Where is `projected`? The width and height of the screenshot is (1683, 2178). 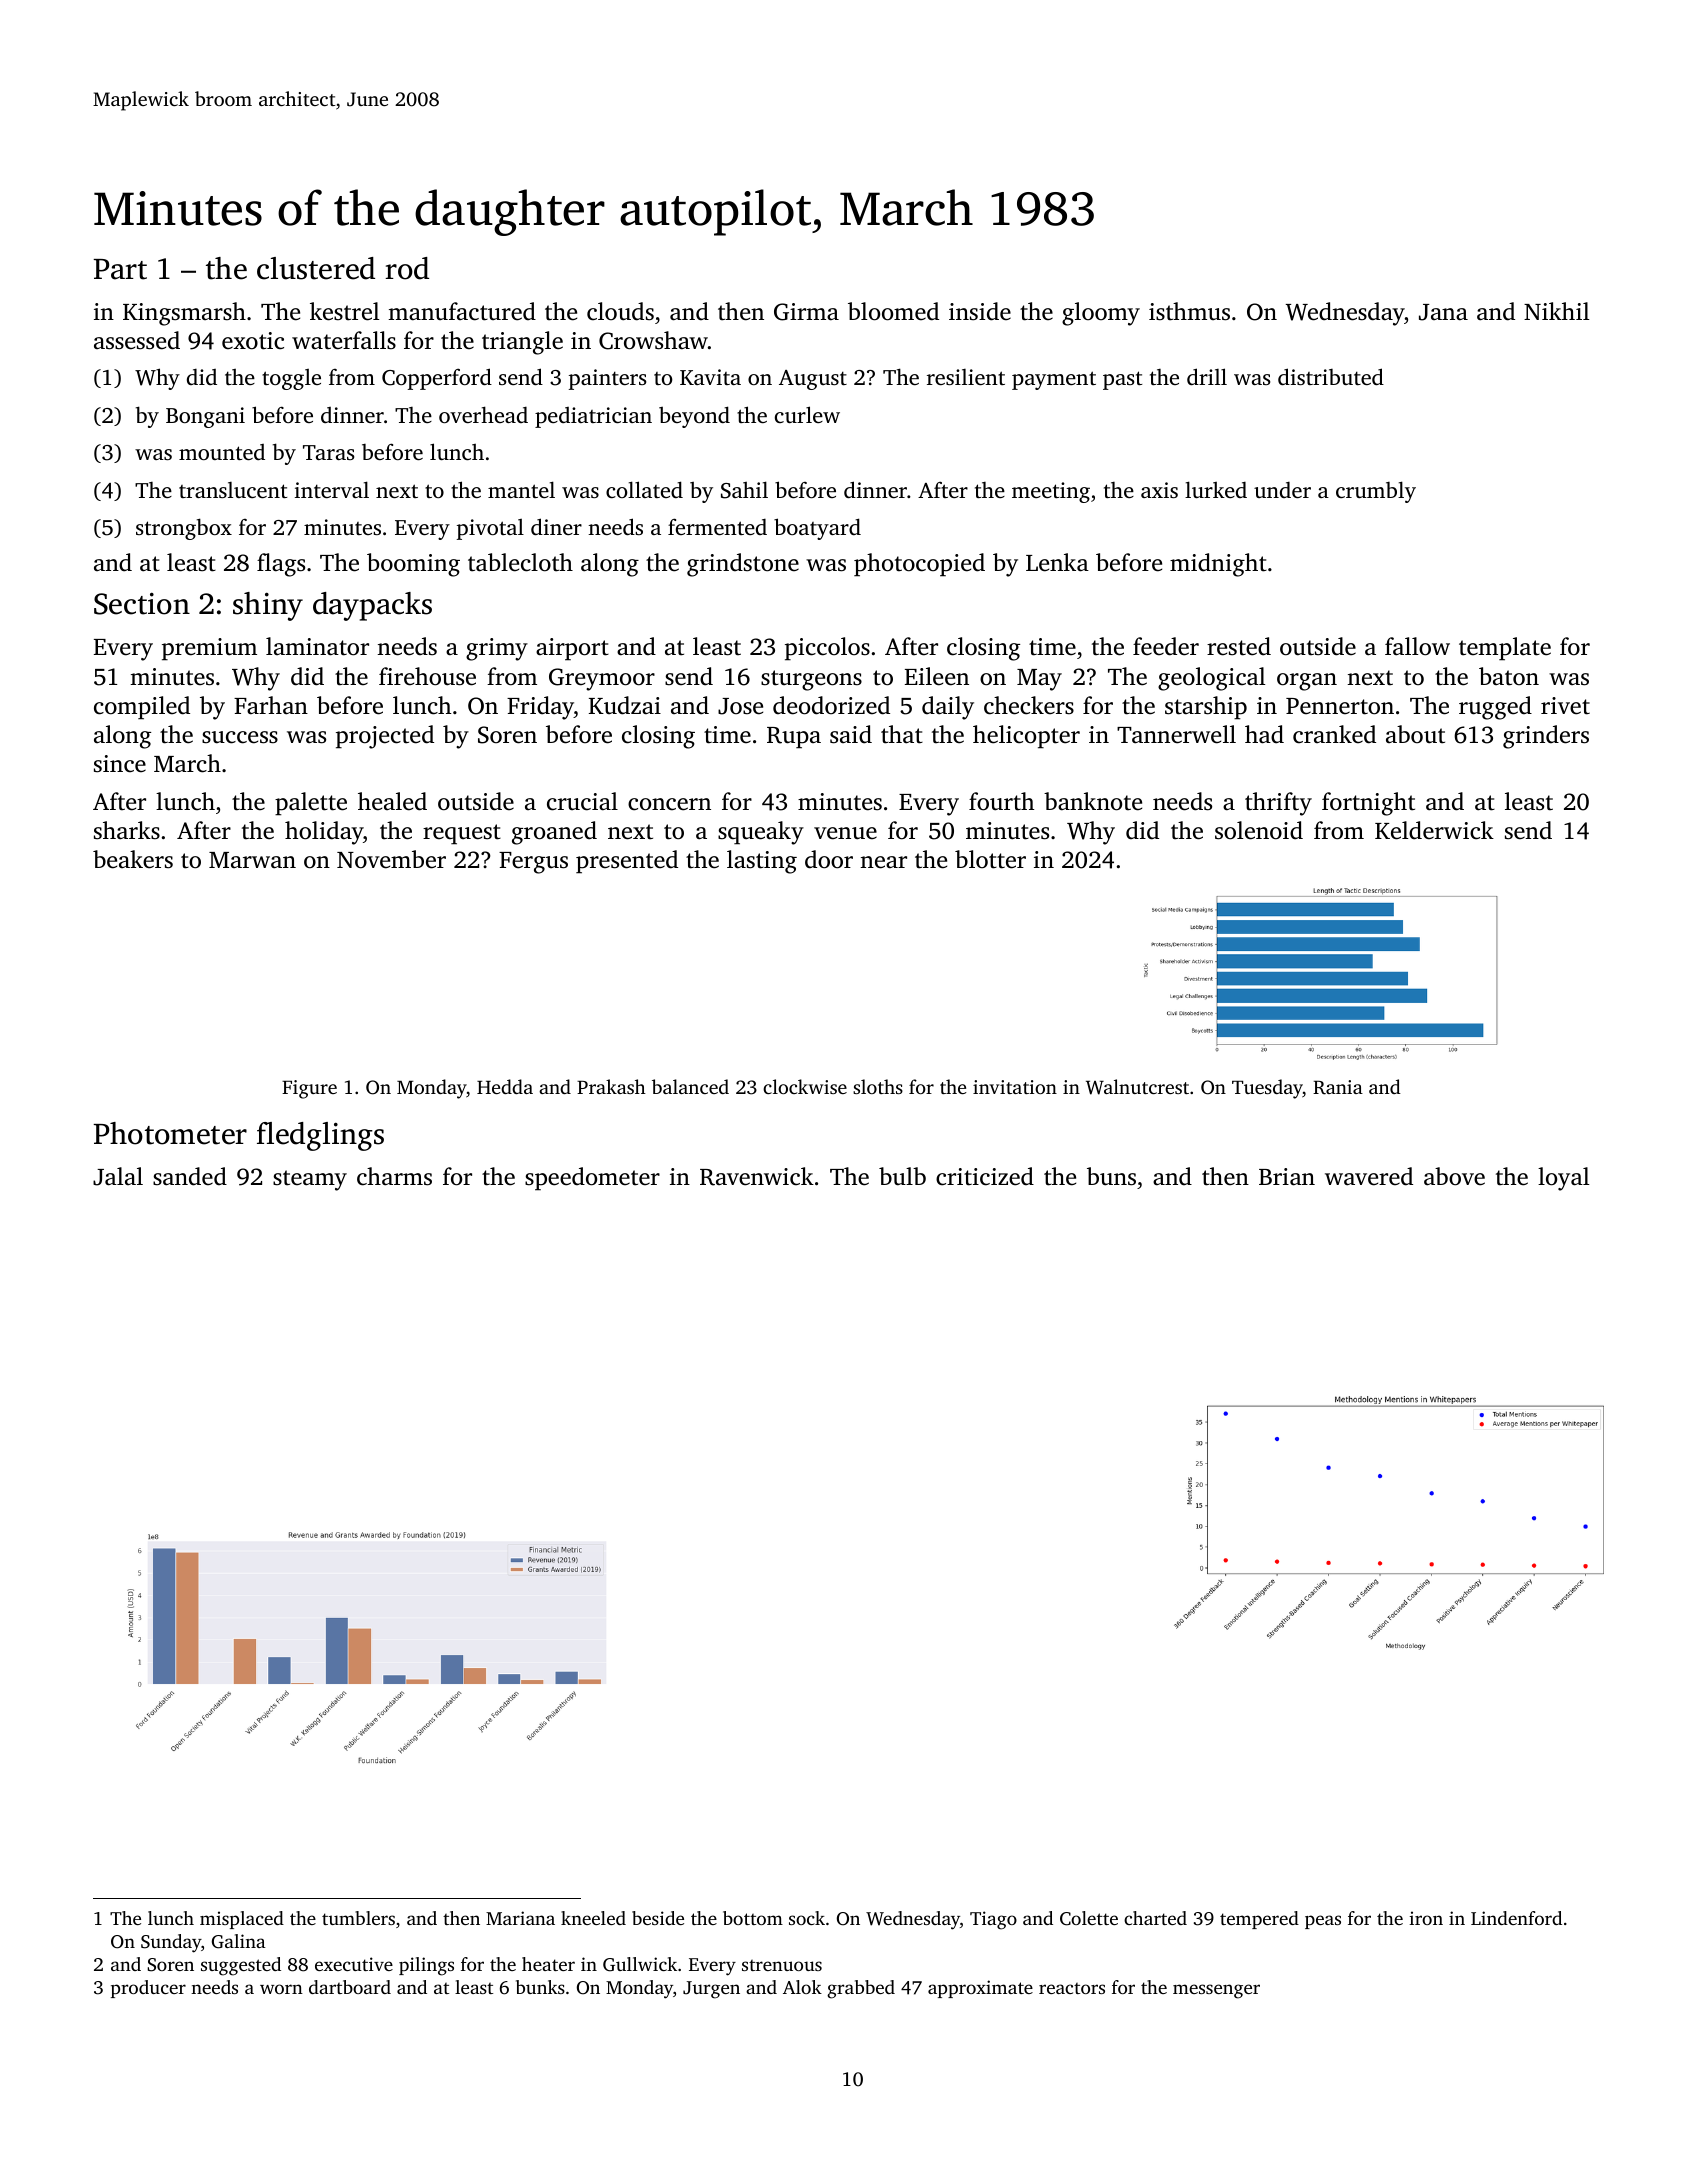 projected is located at coordinates (385, 737).
